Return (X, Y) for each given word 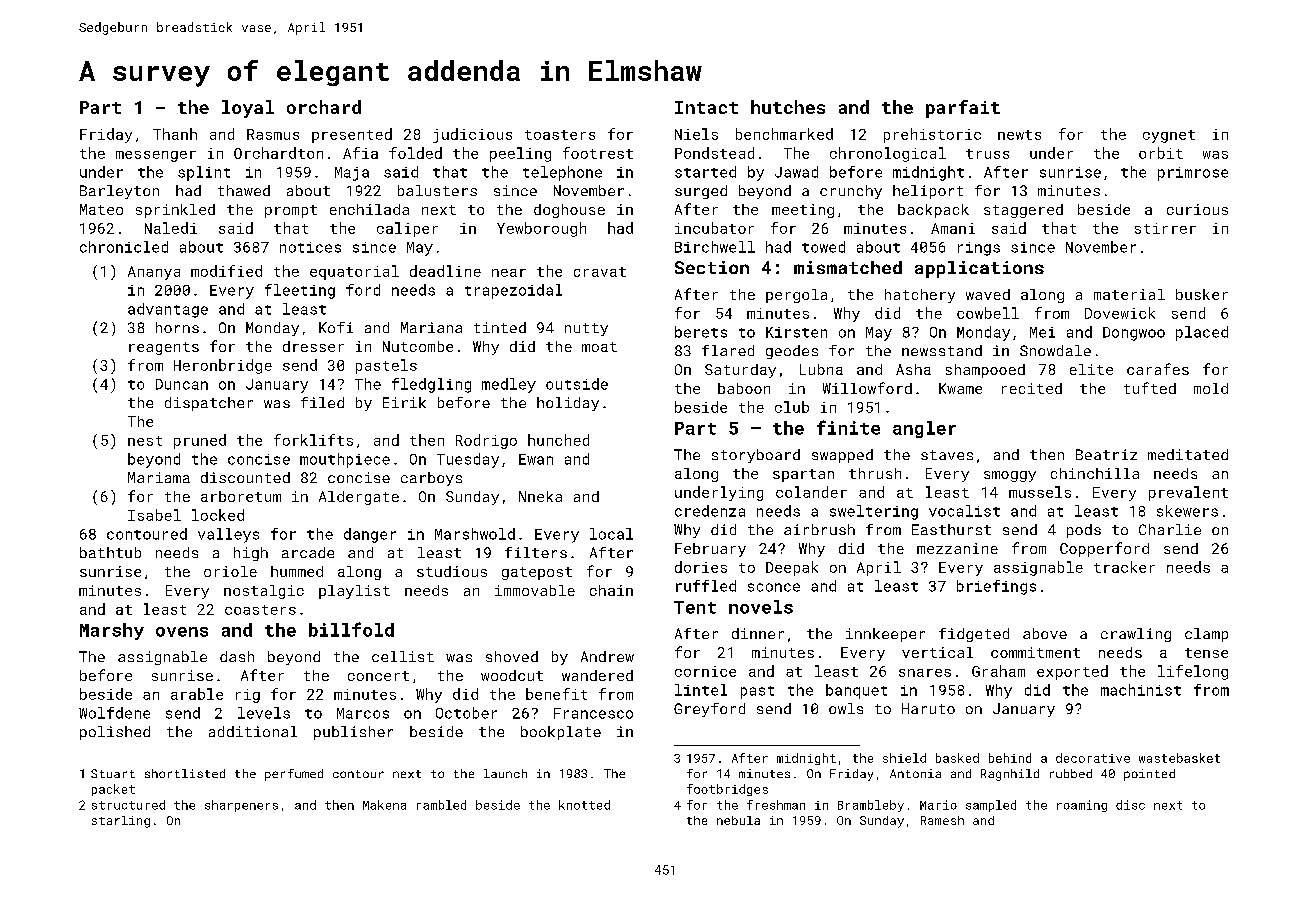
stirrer (1165, 228)
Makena (384, 805)
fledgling (431, 385)
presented (352, 135)
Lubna (821, 369)
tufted (1150, 388)
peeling (520, 154)
